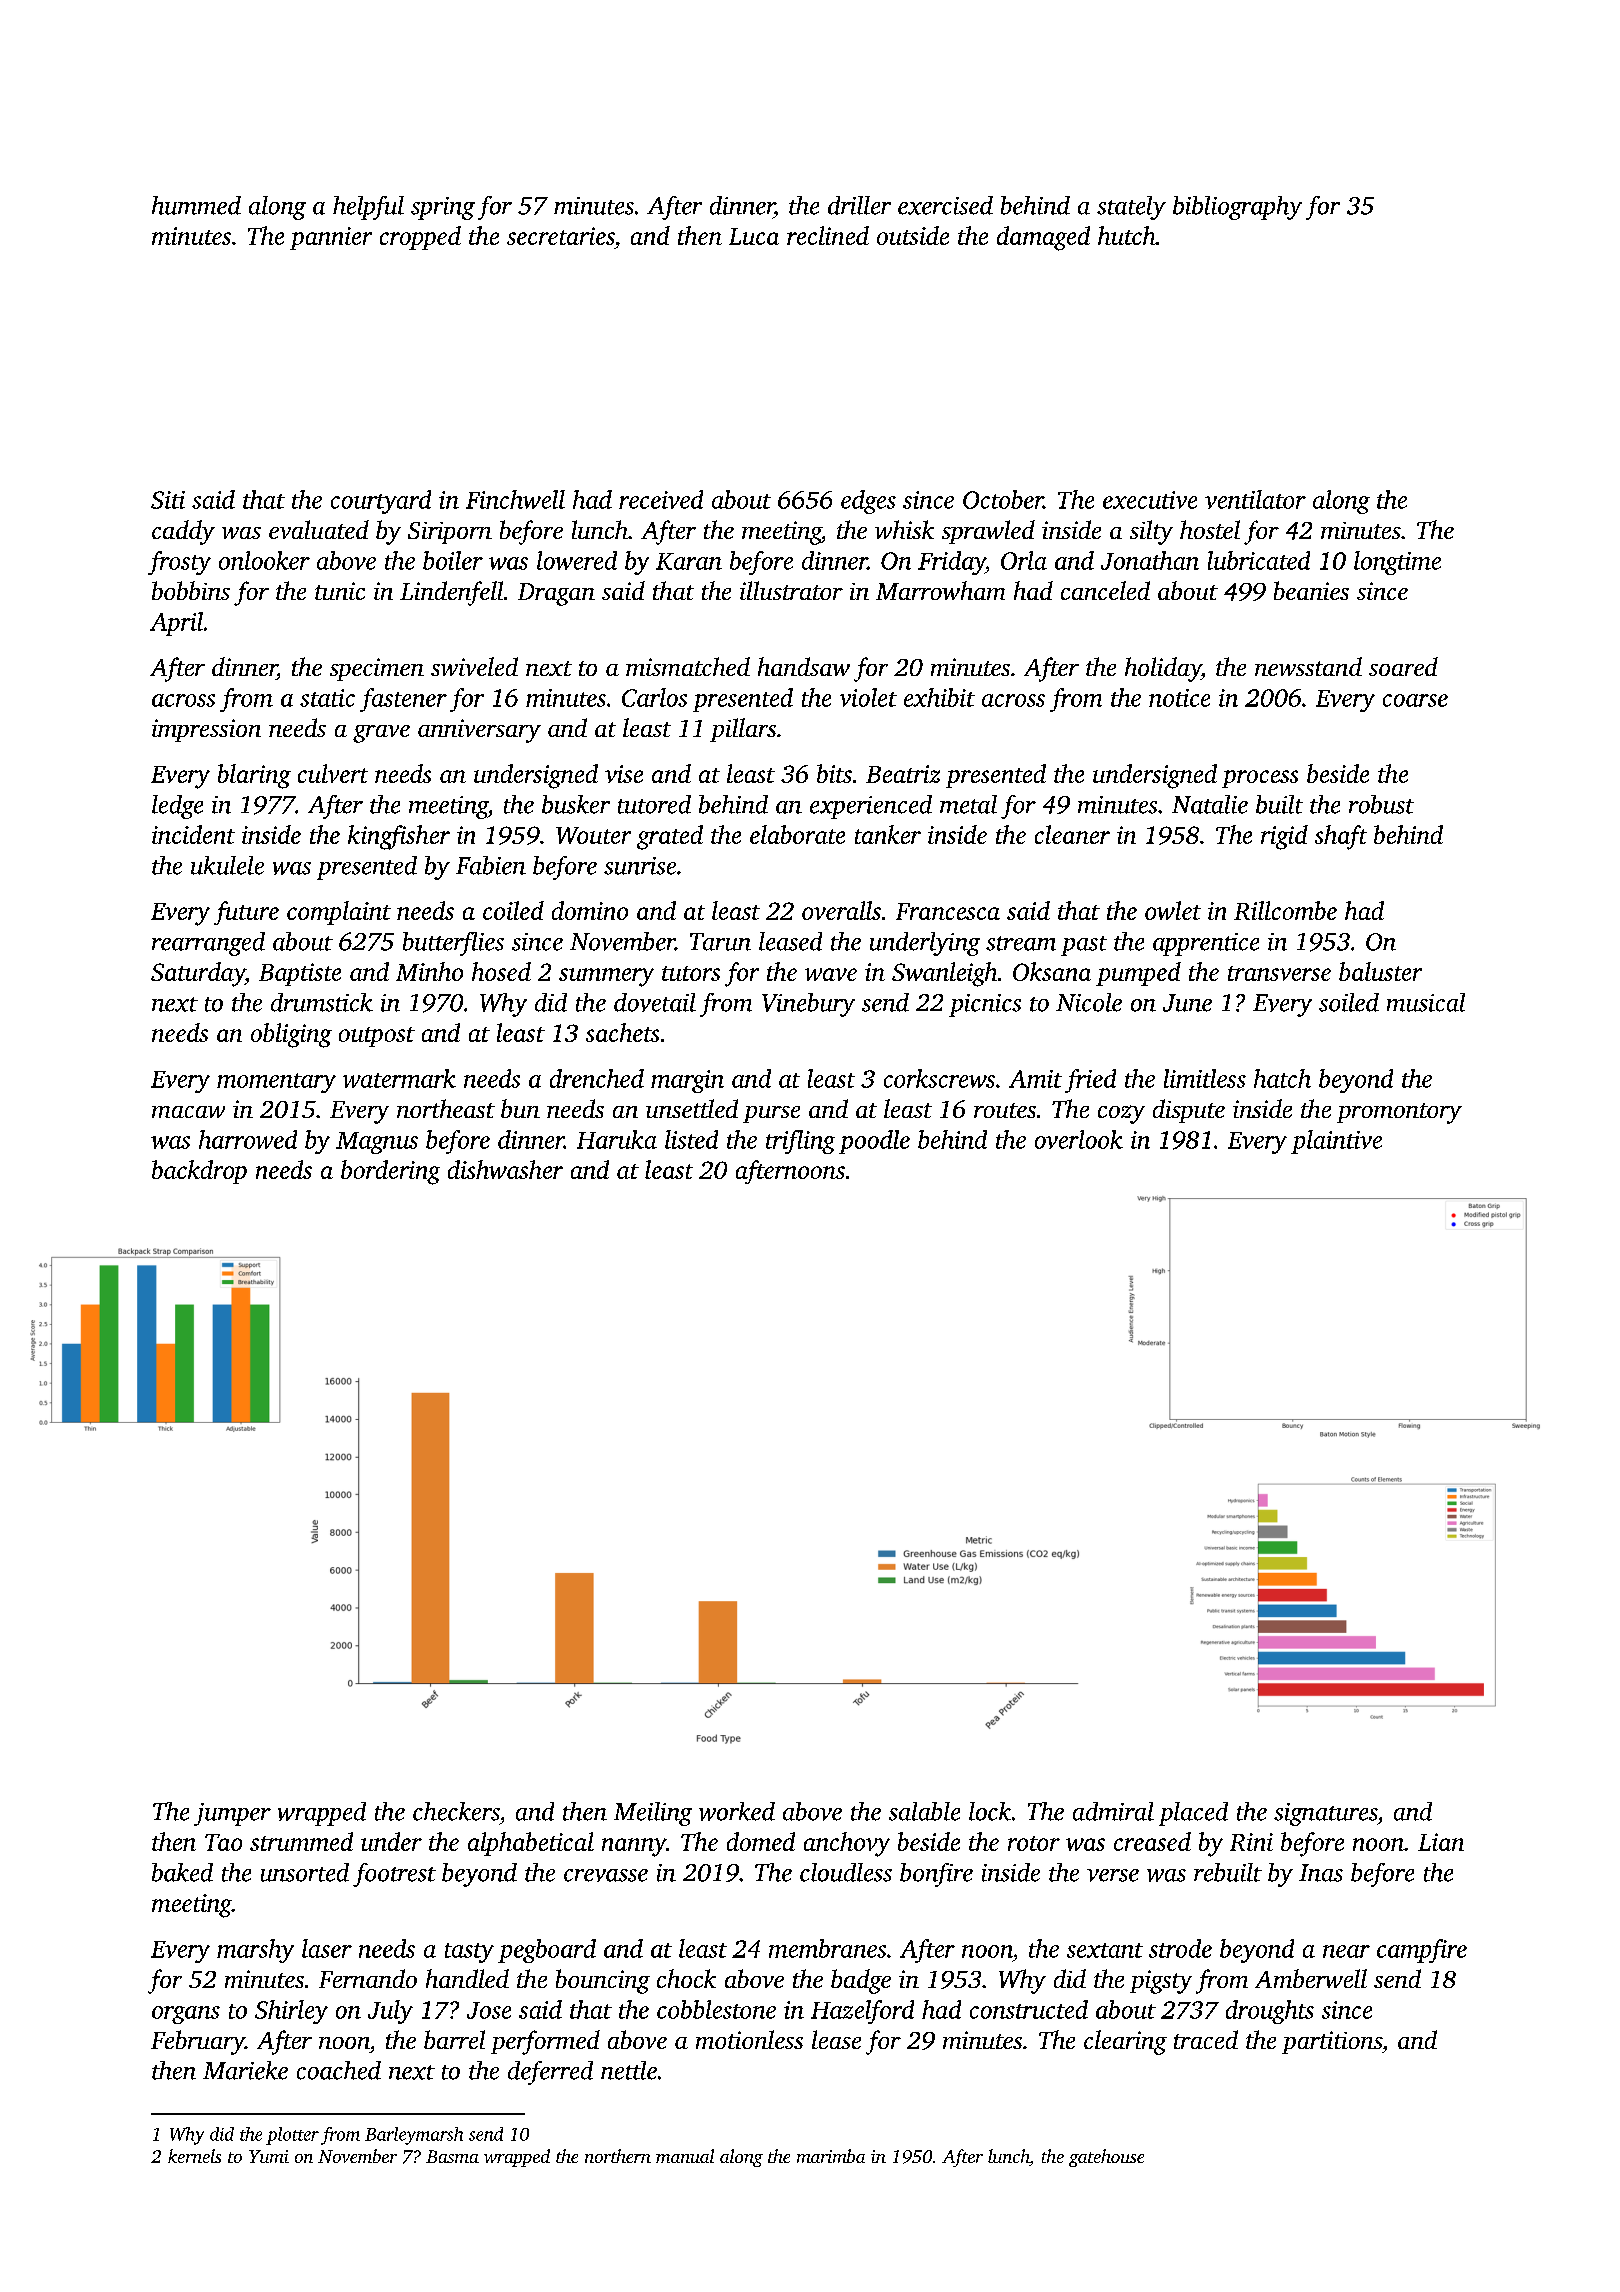 Image resolution: width=1620 pixels, height=2292 pixels. What do you see at coordinates (653, 1814) in the image?
I see `Meiling` at bounding box center [653, 1814].
